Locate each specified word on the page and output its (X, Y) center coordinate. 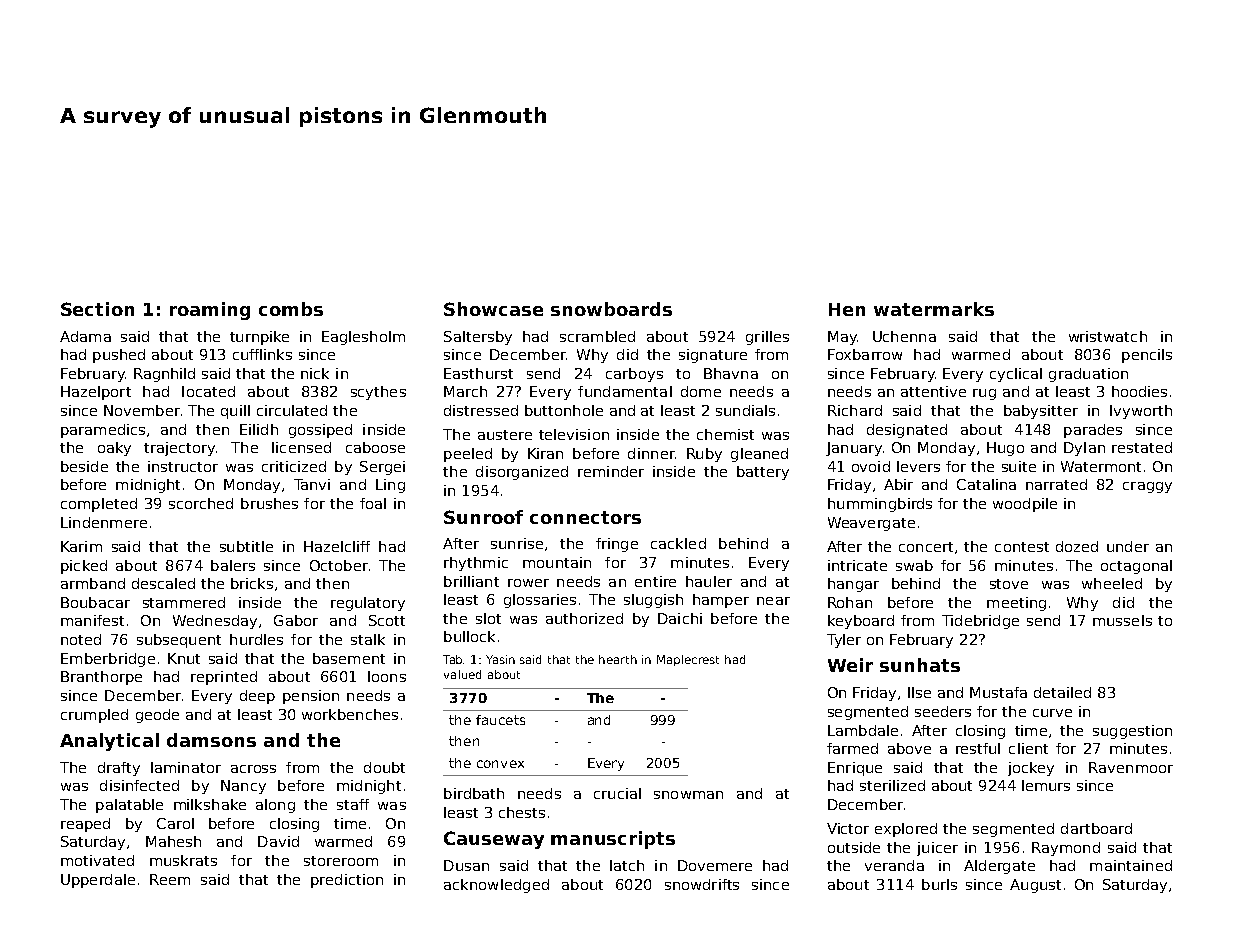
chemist (725, 434)
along (275, 806)
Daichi (680, 618)
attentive (933, 391)
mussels (1122, 620)
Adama (85, 336)
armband (93, 583)
